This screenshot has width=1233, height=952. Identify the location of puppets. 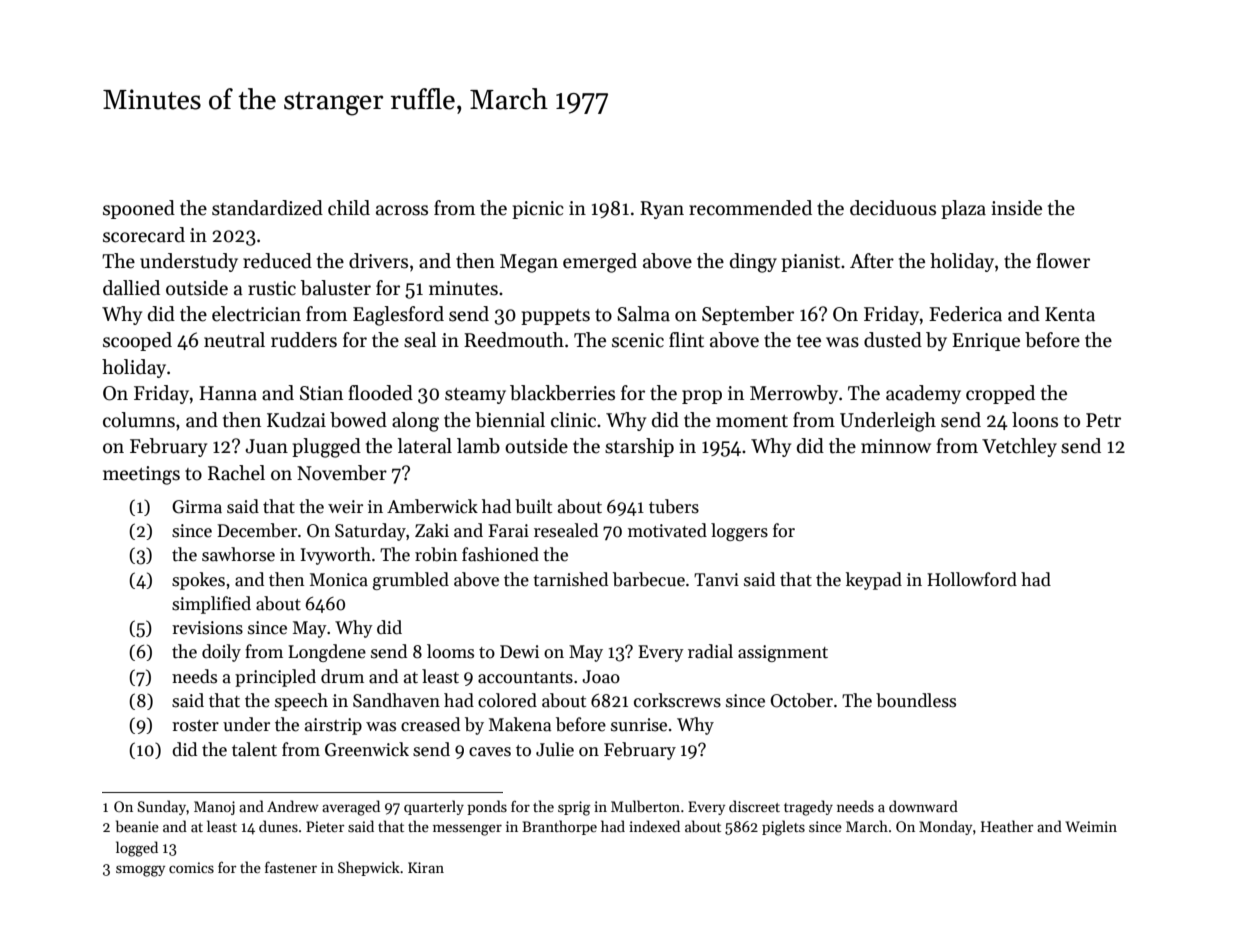
(555, 317).
